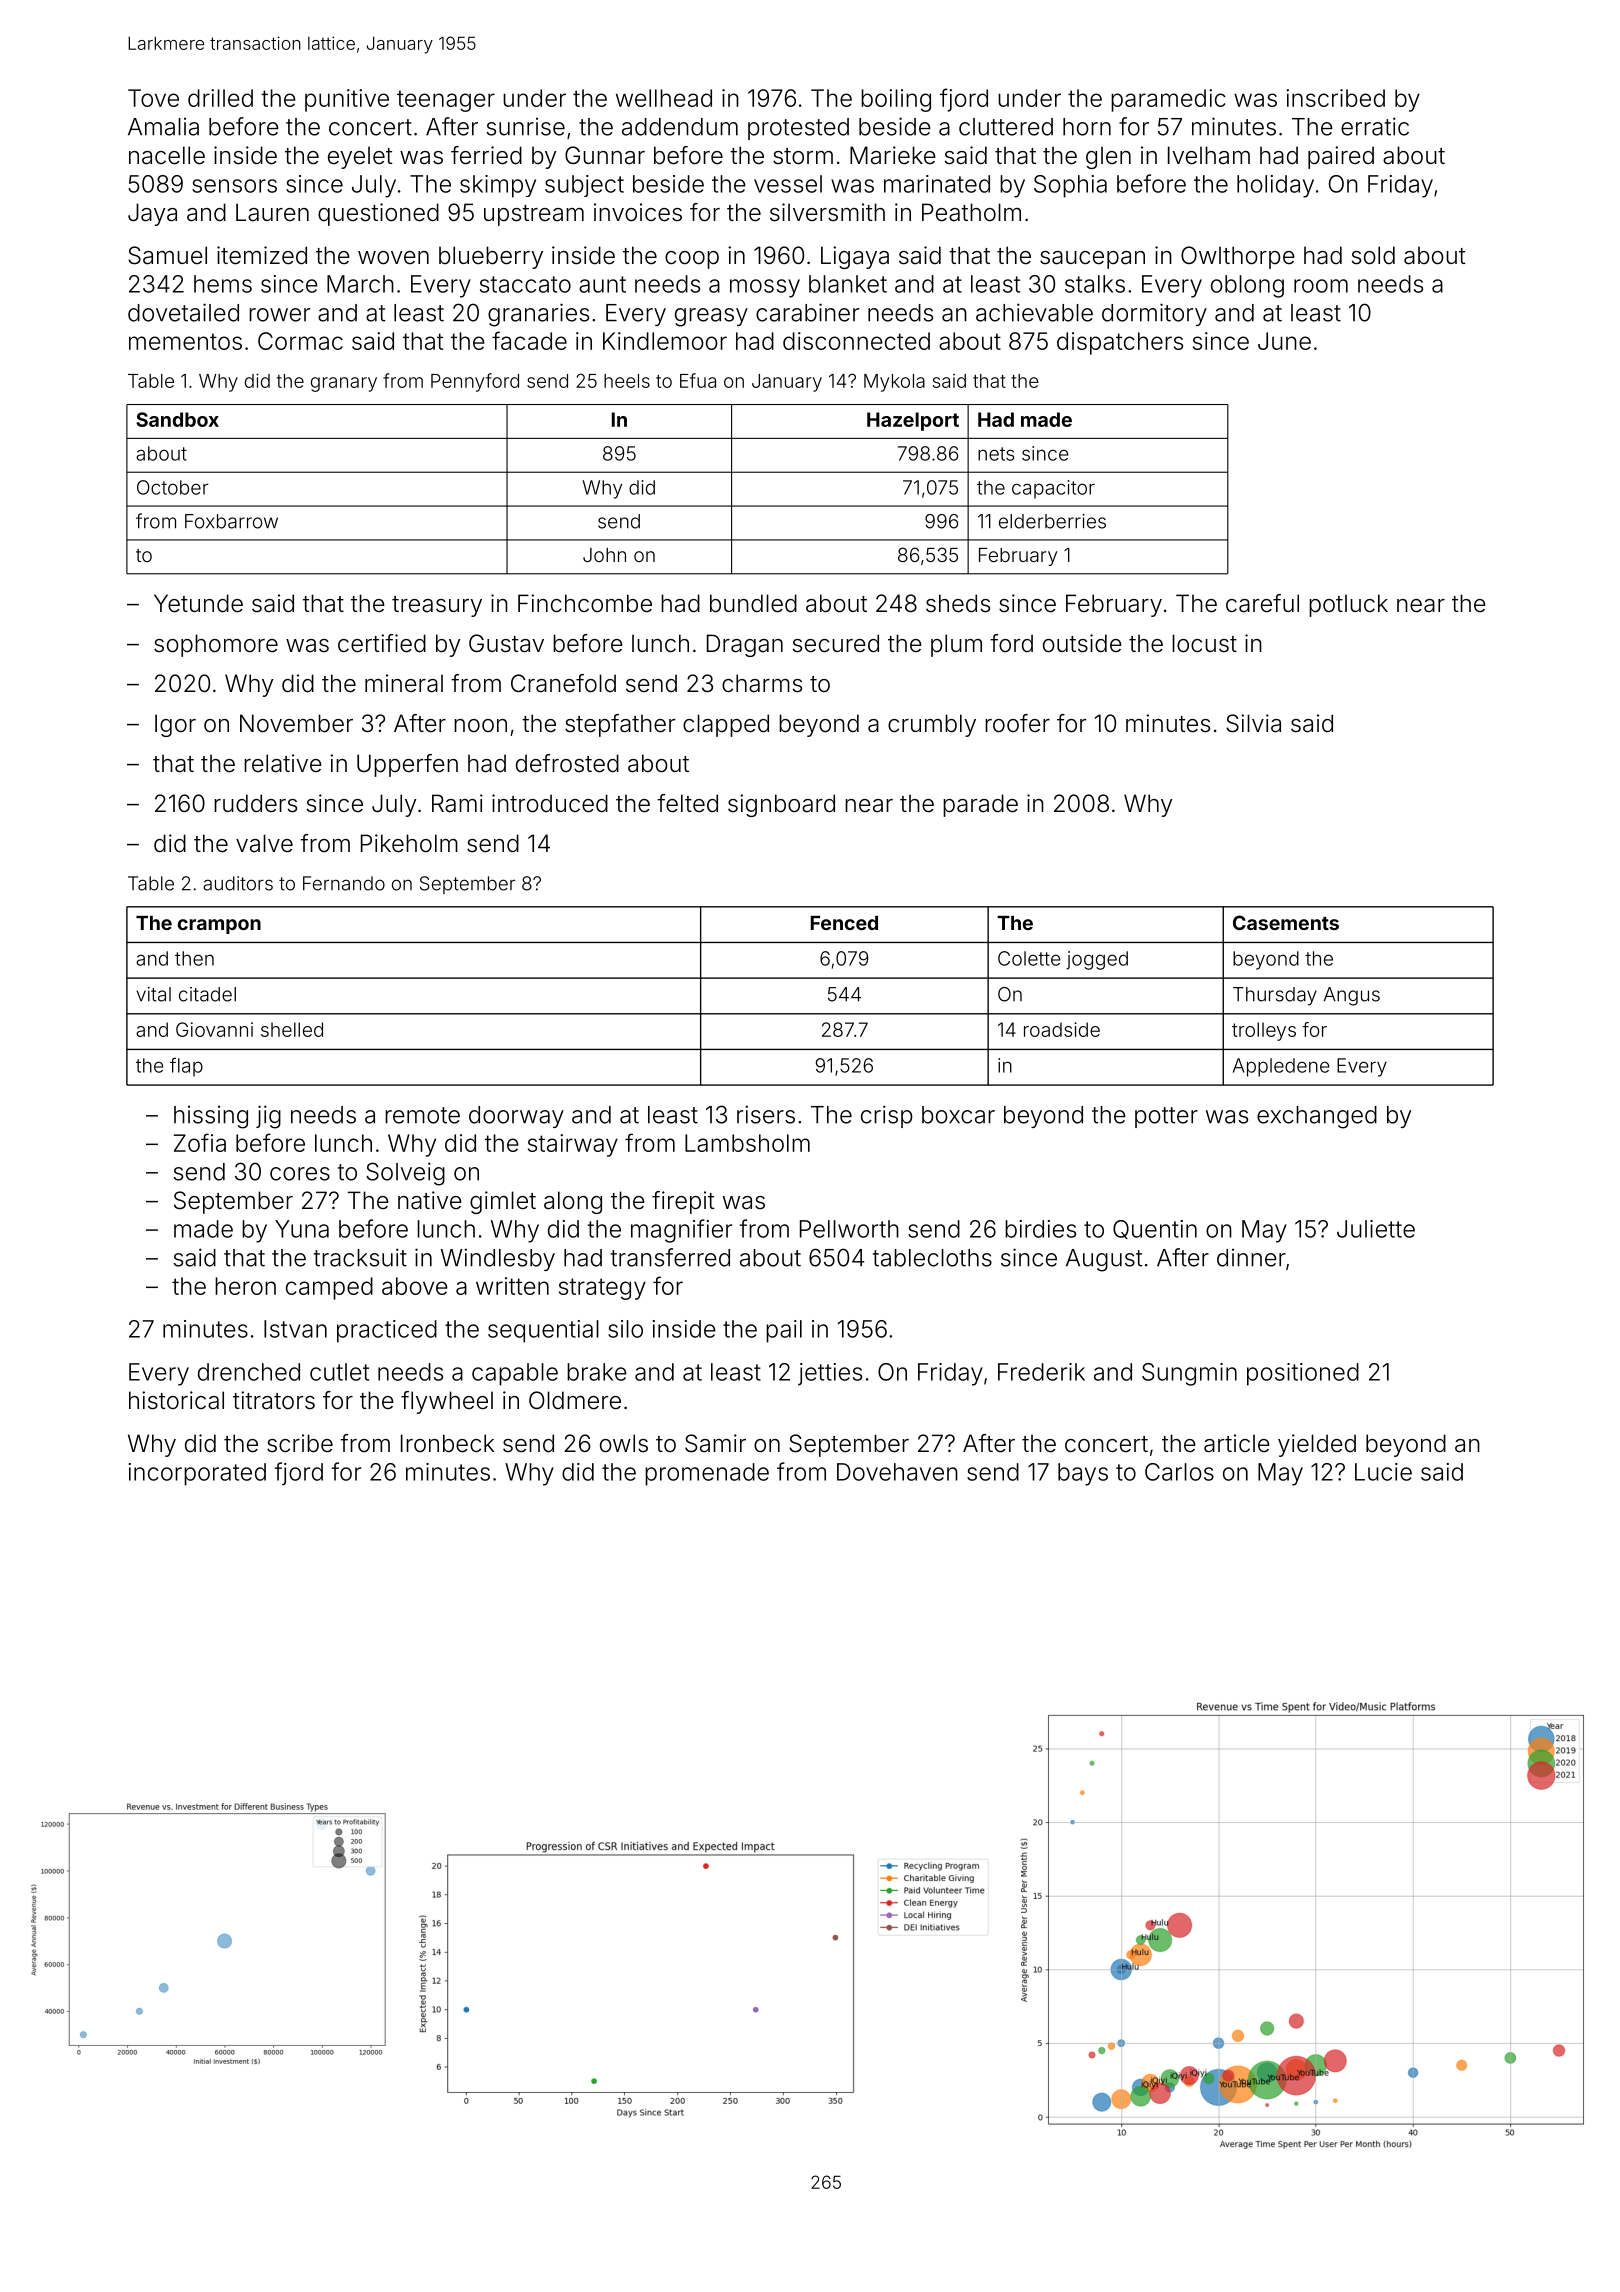 This document has height=2292, width=1620. Describe the element at coordinates (1286, 922) in the document. I see `Casements` at that location.
